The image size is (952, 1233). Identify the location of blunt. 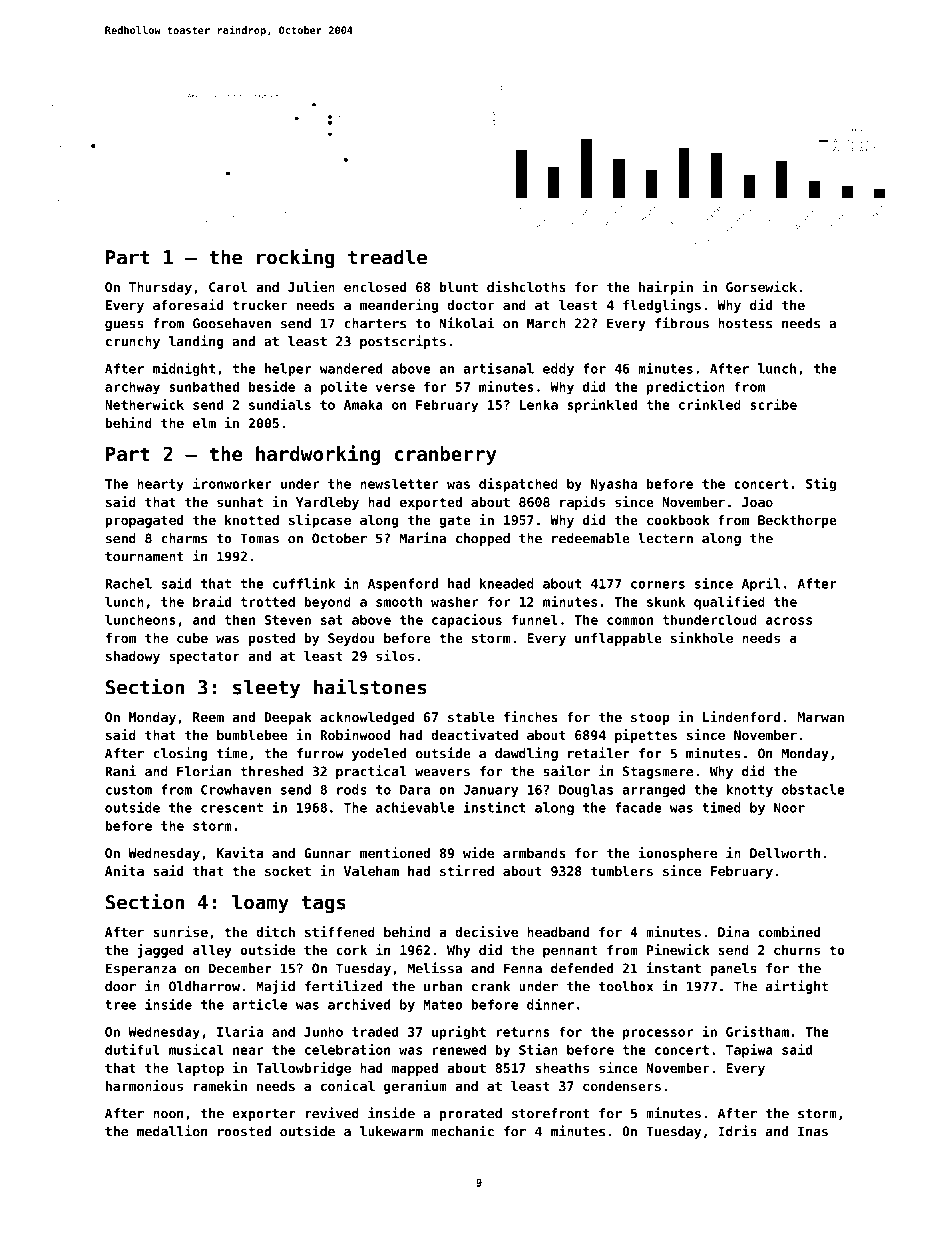
(459, 287).
